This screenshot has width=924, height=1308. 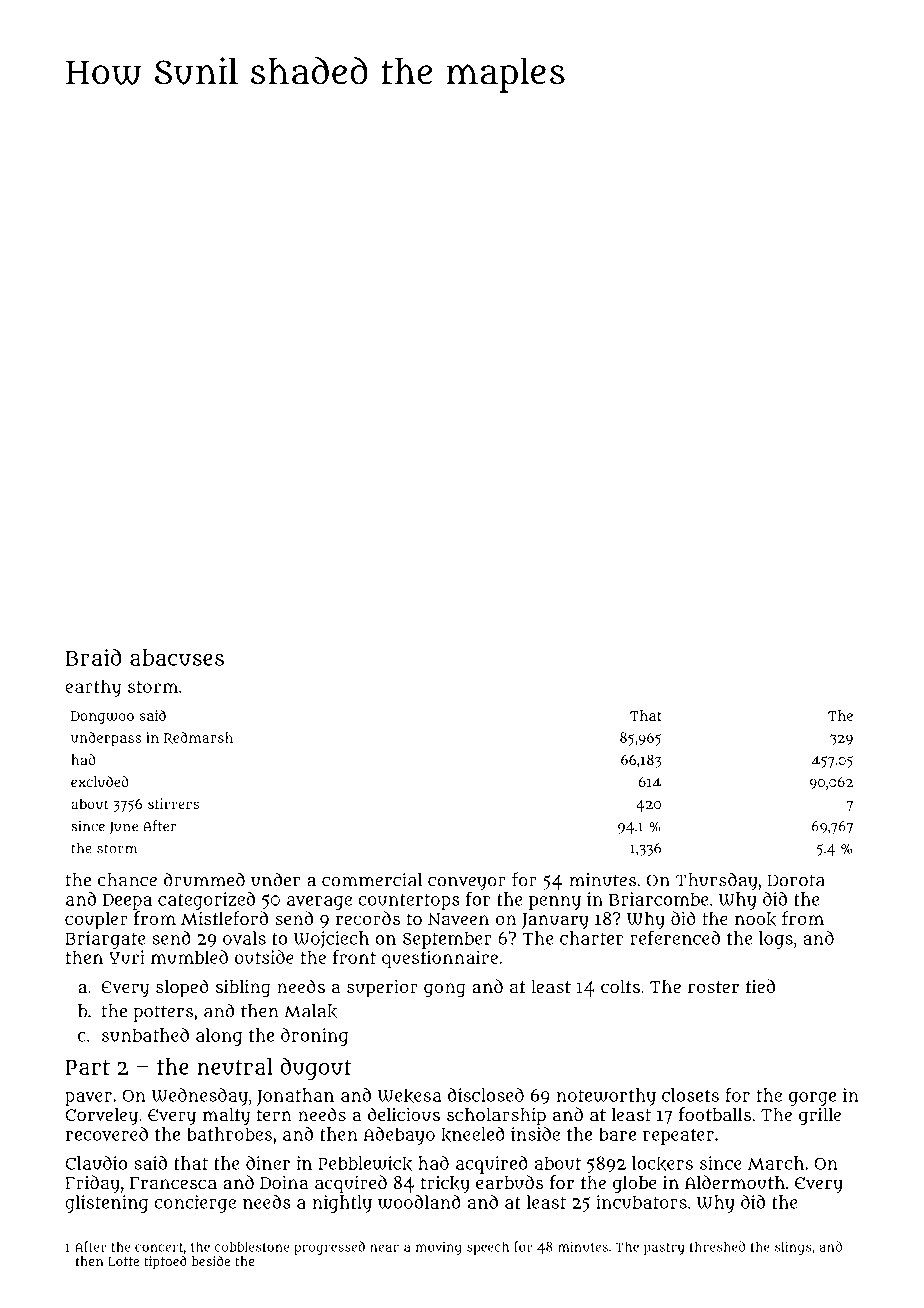 What do you see at coordinates (793, 1248) in the screenshot?
I see `slings` at bounding box center [793, 1248].
